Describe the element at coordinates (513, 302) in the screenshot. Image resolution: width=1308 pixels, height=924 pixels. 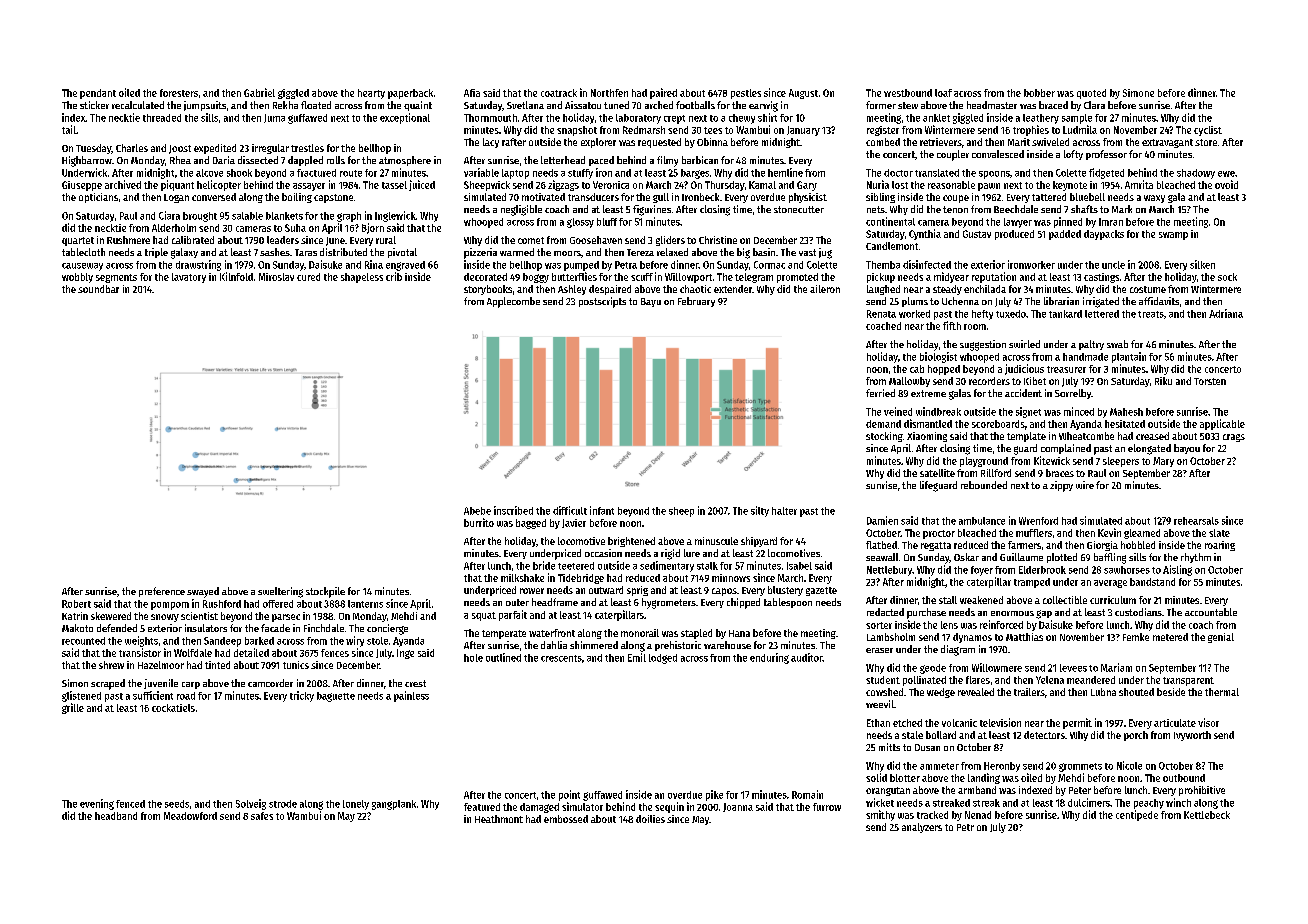
I see `Applecombe` at that location.
